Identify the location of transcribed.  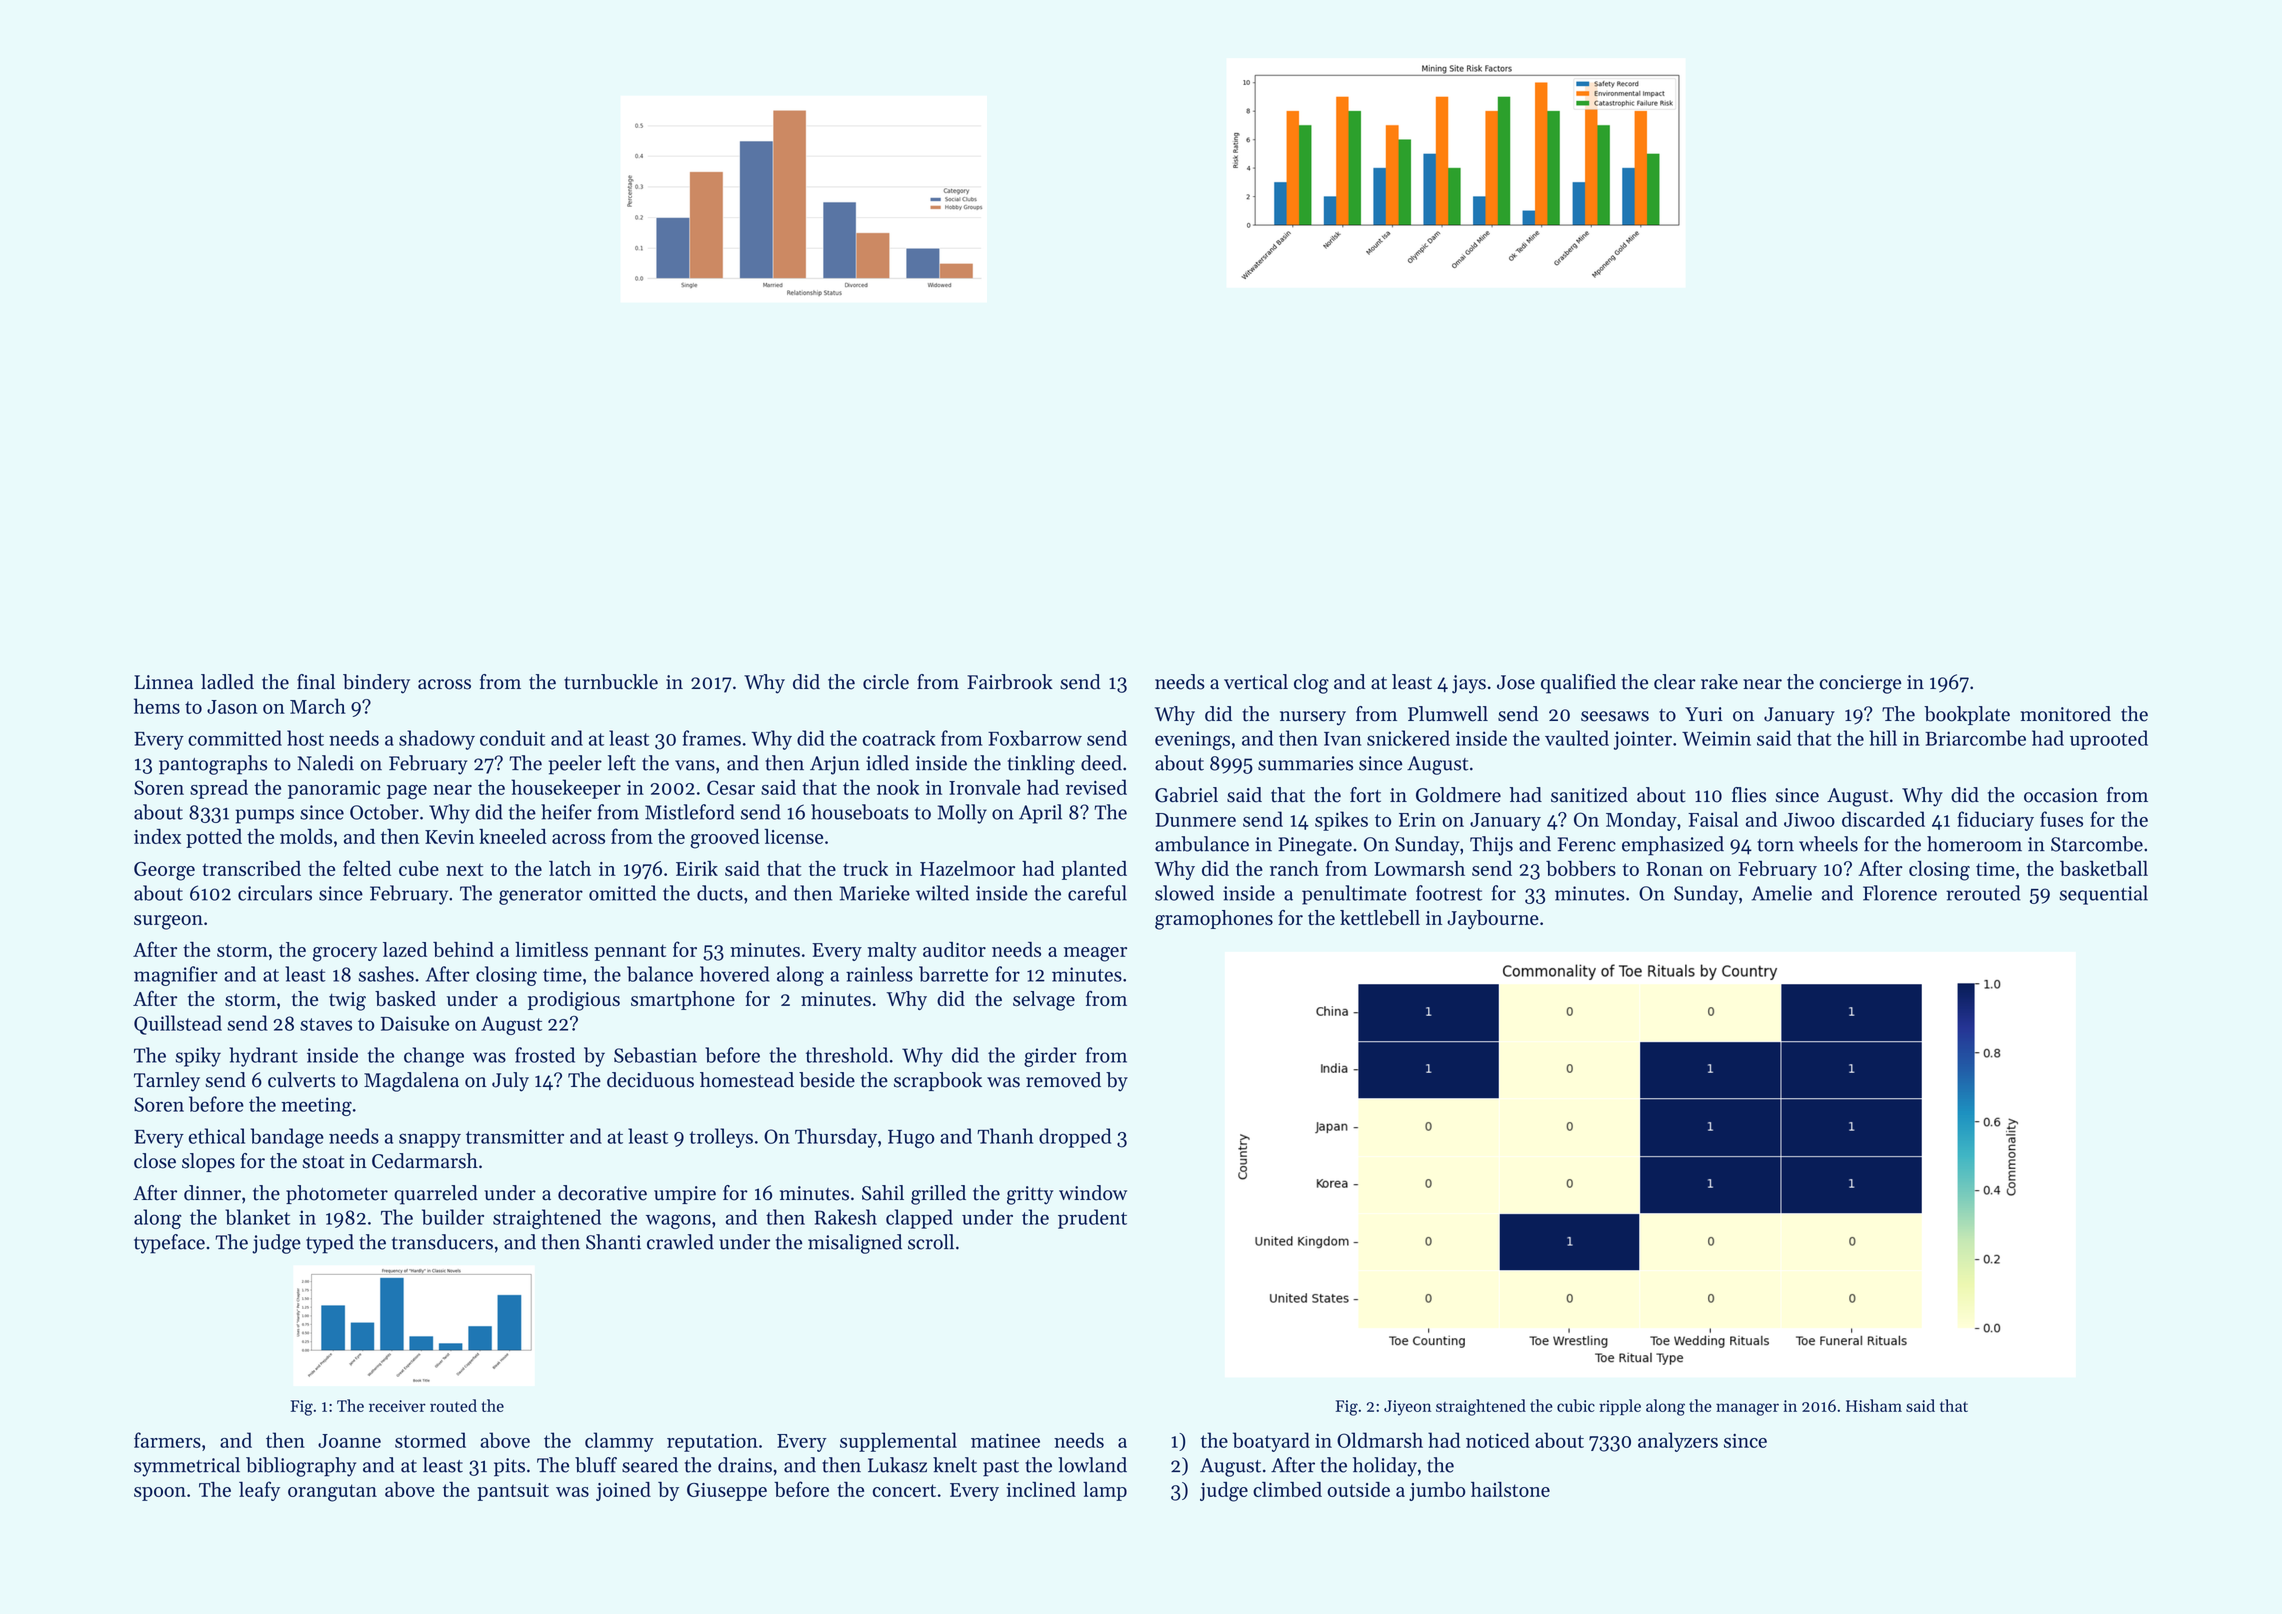
(251, 868).
